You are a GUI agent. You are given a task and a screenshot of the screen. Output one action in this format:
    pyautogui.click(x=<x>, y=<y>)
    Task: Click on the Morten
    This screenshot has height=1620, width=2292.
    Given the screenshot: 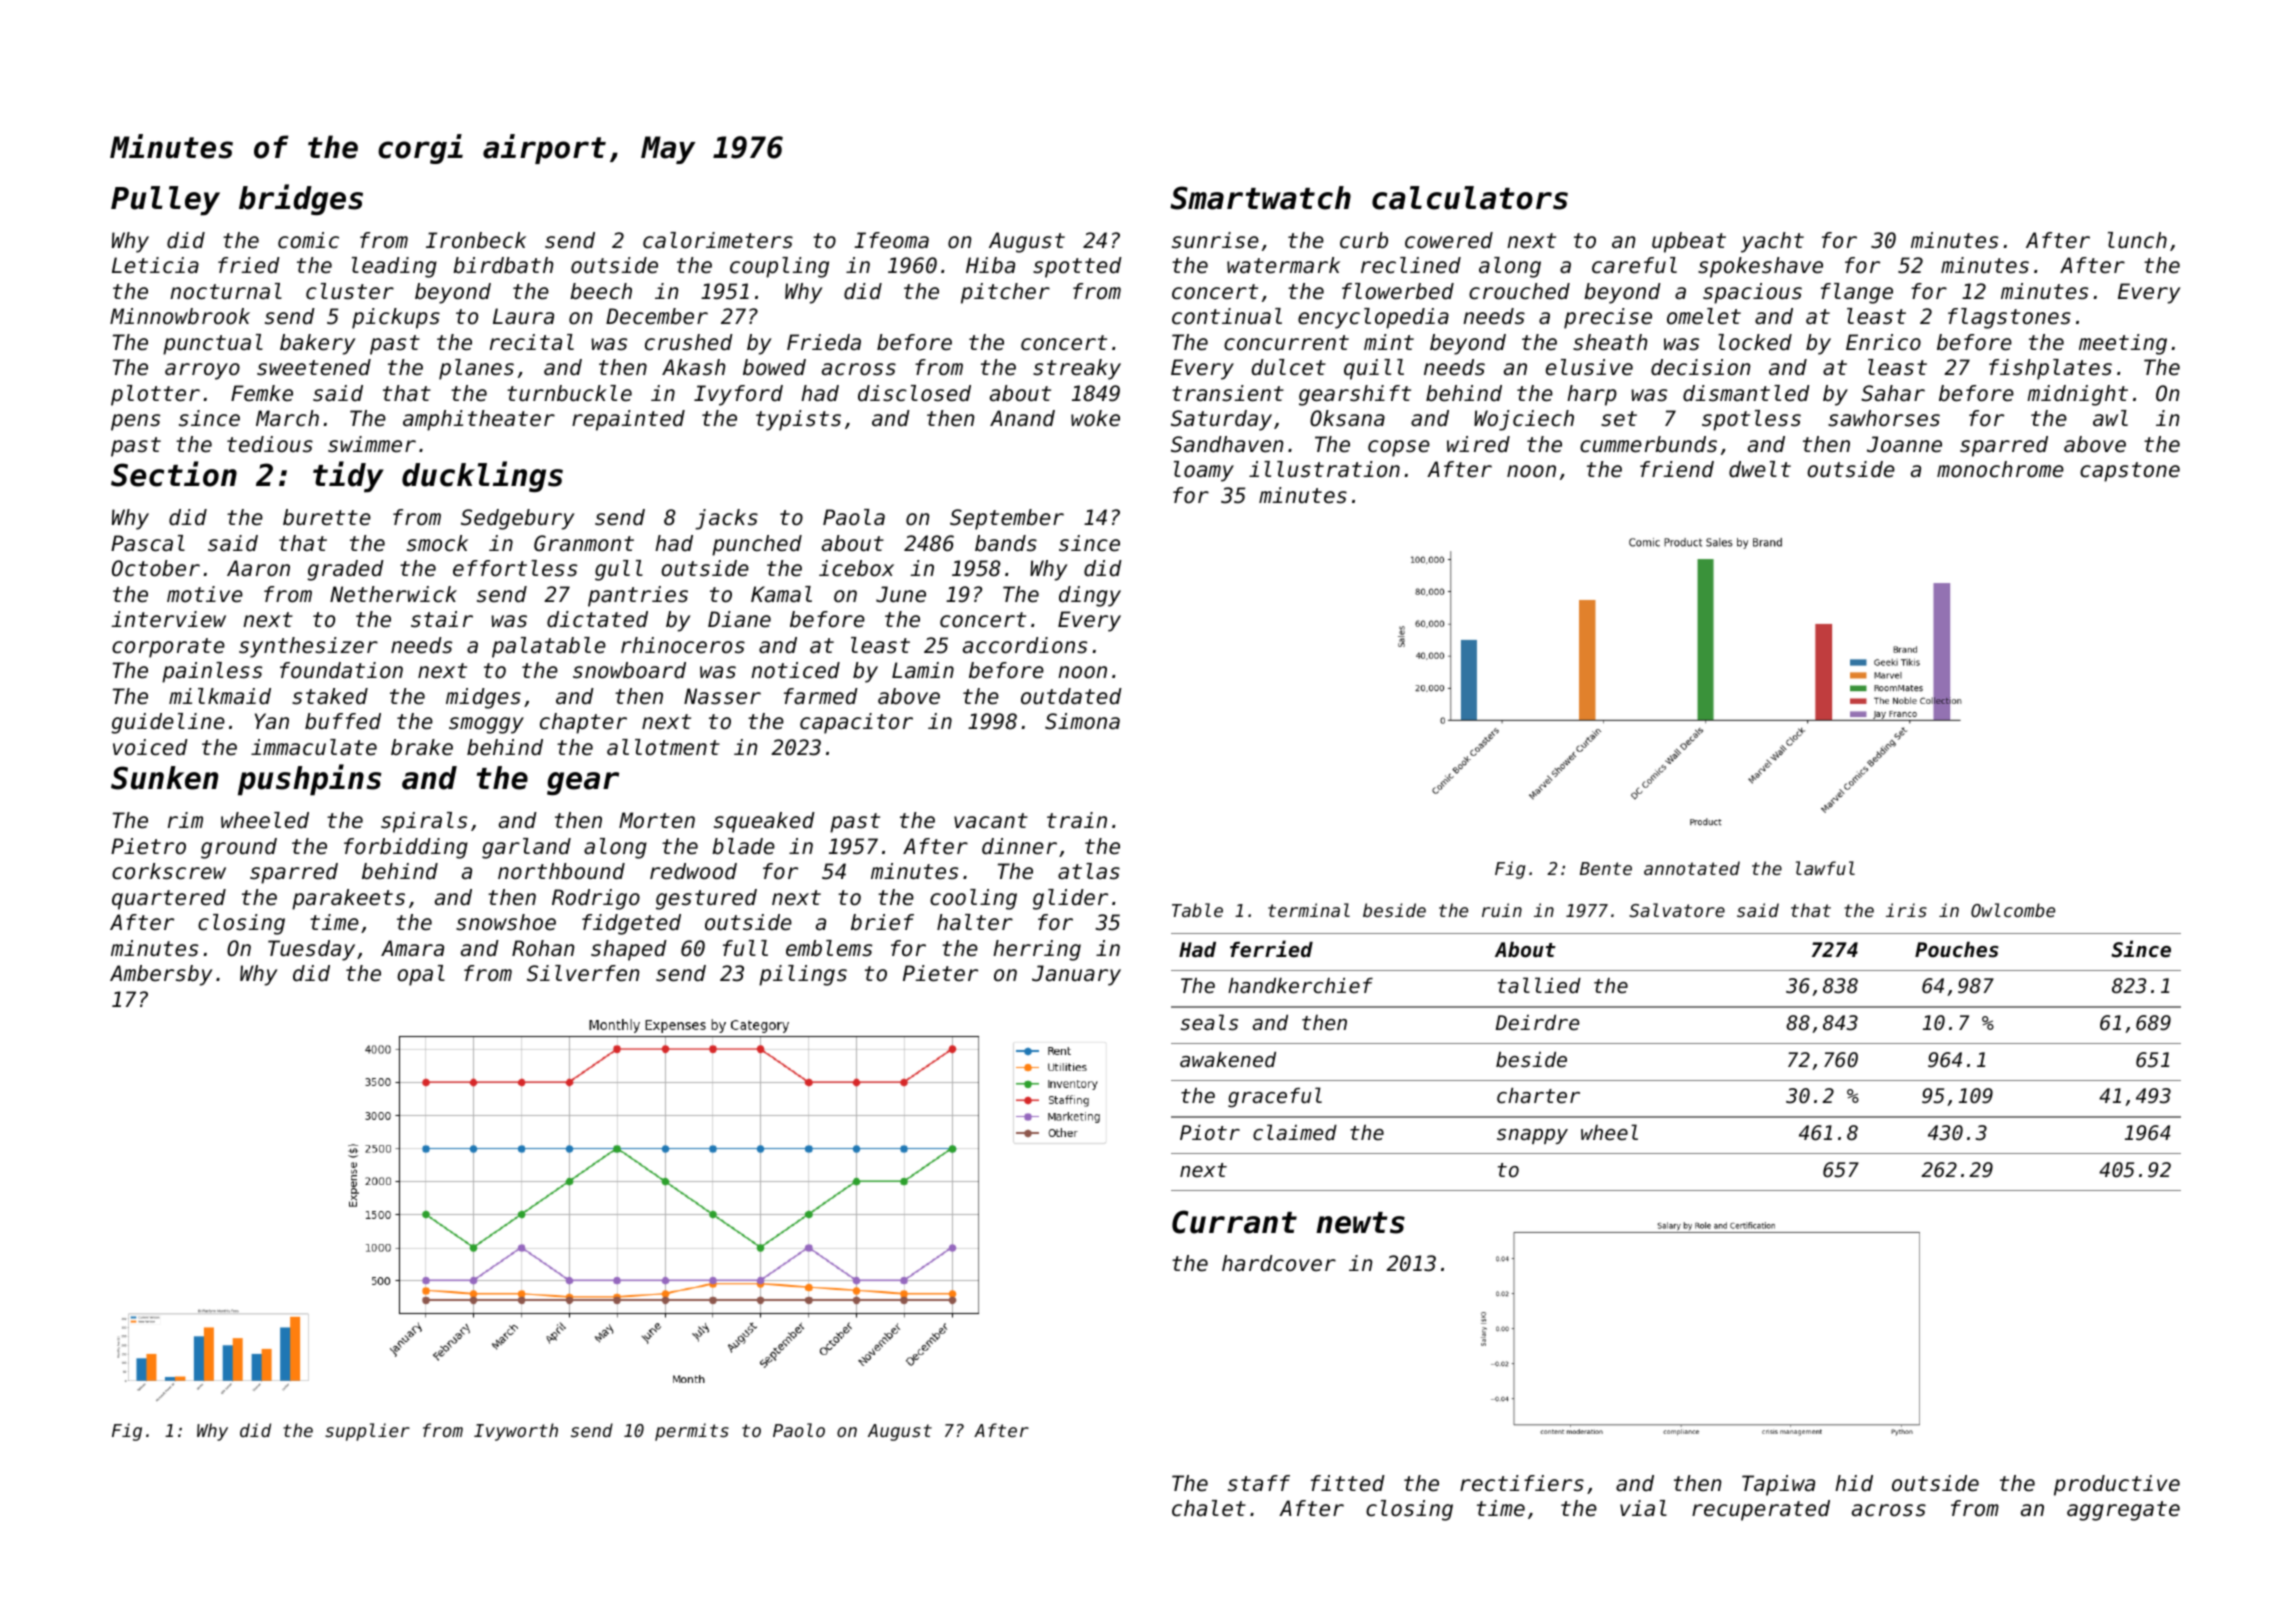 What is the action you would take?
    pyautogui.click(x=657, y=820)
